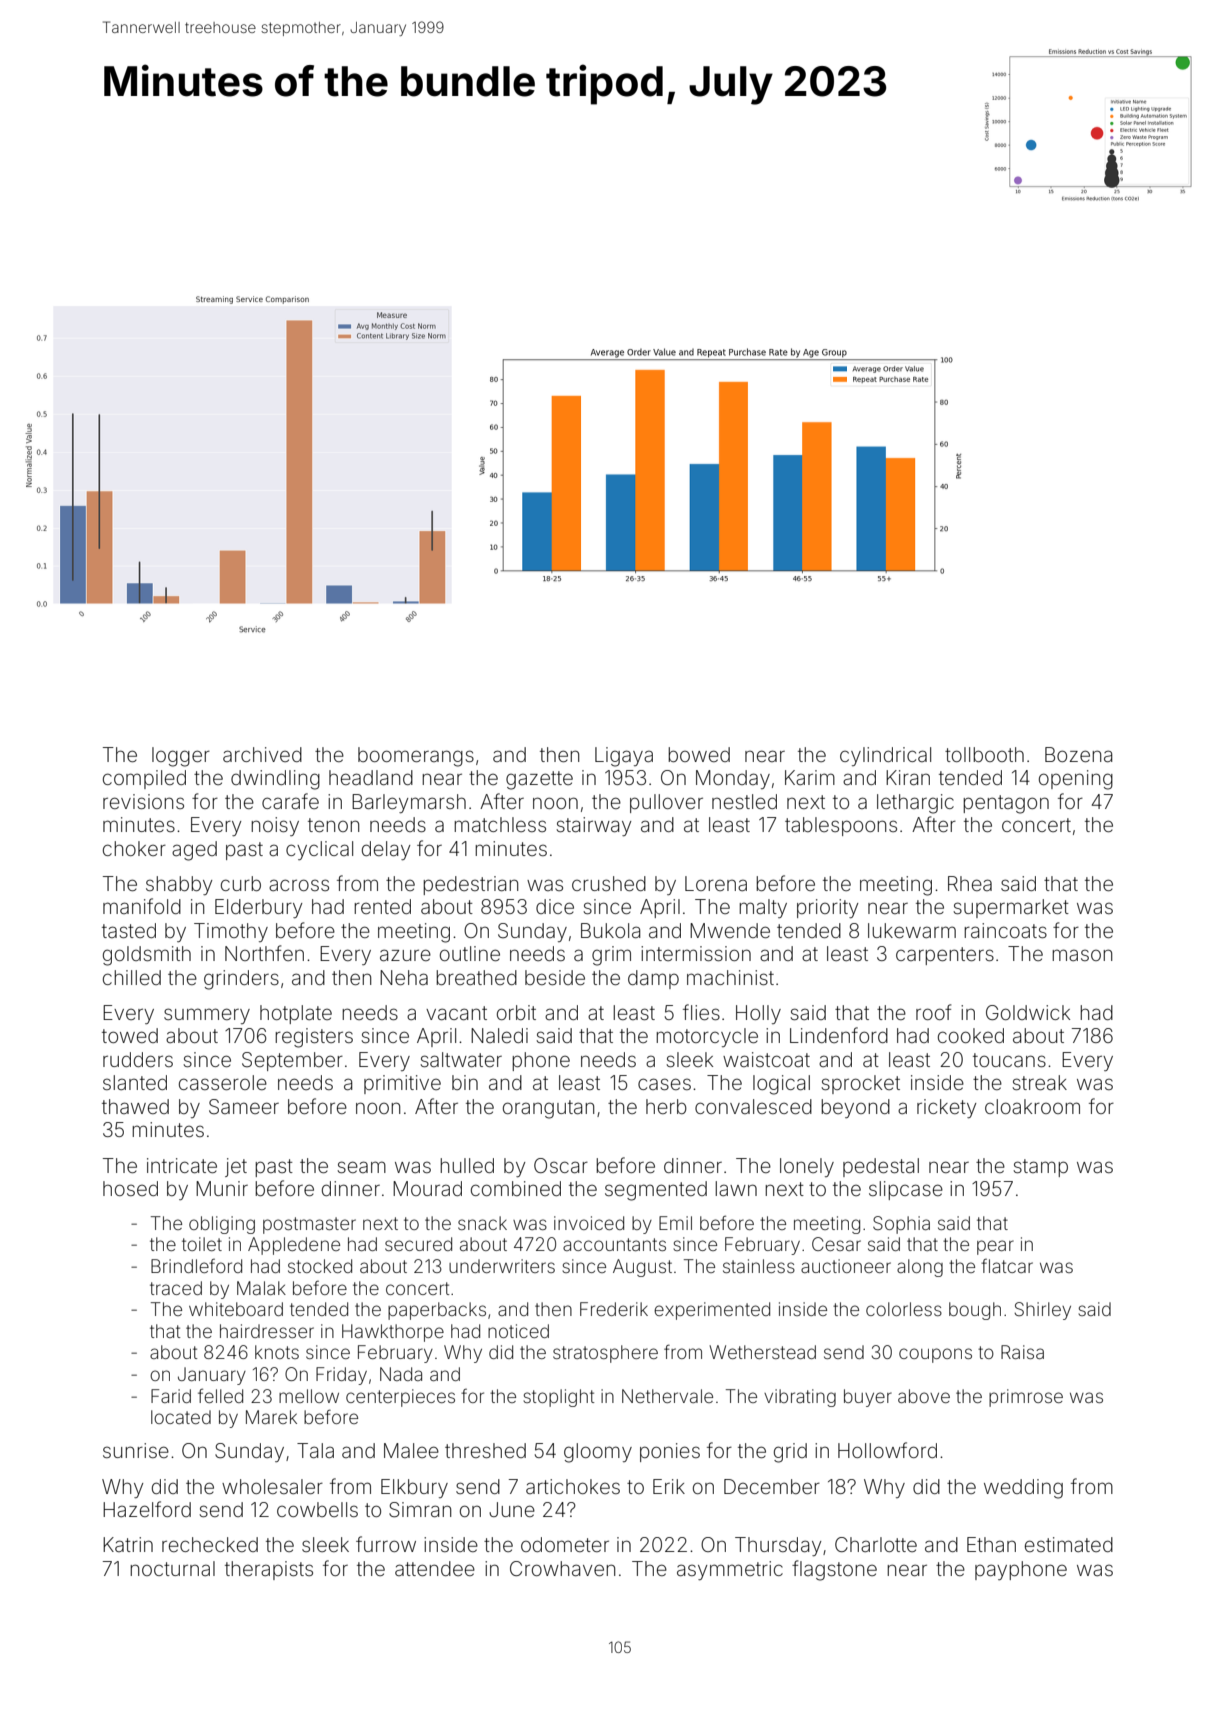 The image size is (1216, 1719). What do you see at coordinates (565, 1544) in the screenshot?
I see `odometer` at bounding box center [565, 1544].
